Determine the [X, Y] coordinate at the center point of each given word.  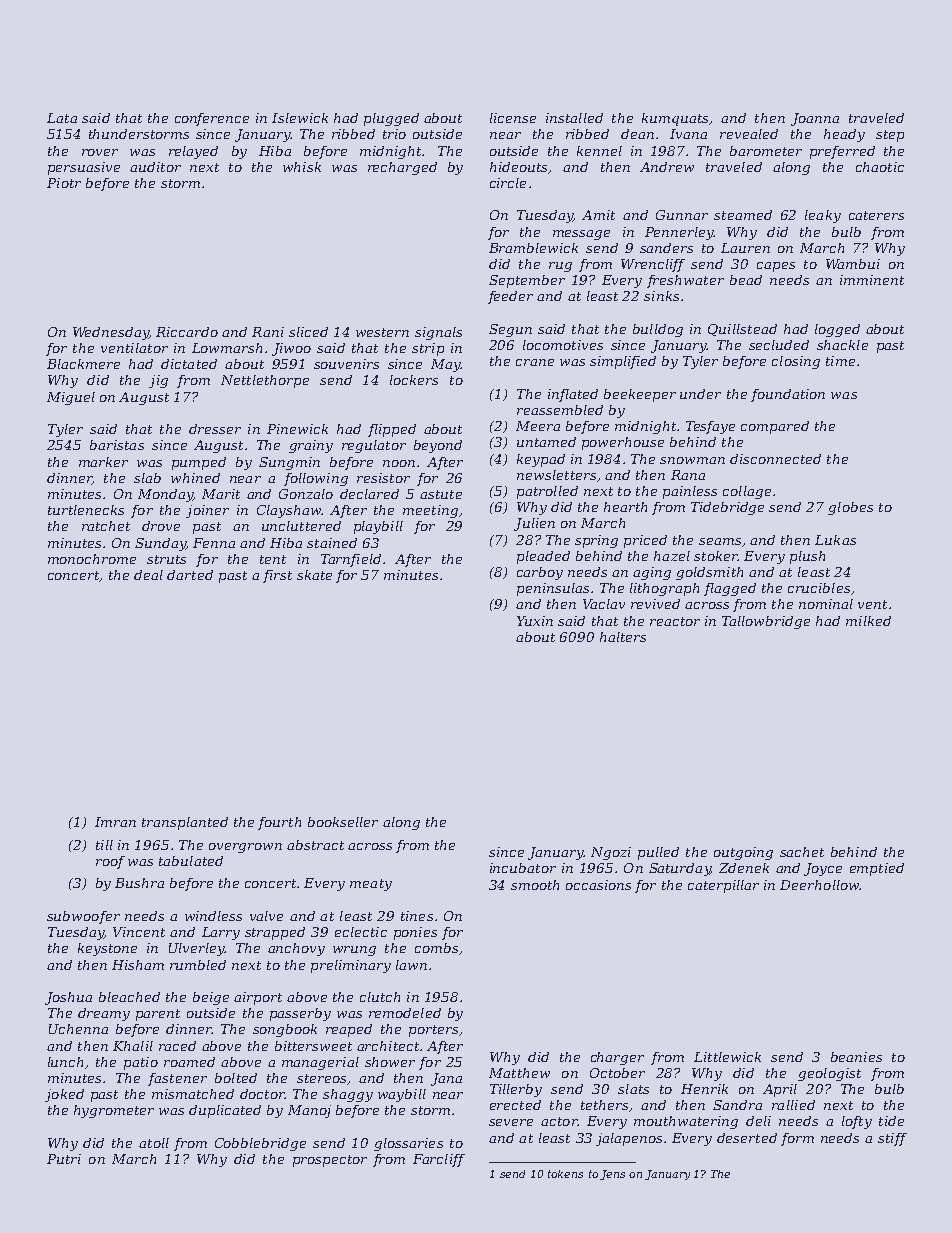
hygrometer [114, 1111]
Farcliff [439, 1160]
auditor [155, 167]
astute [441, 494]
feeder [510, 297]
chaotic [880, 167]
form [797, 1139]
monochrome [92, 559]
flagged [730, 589]
